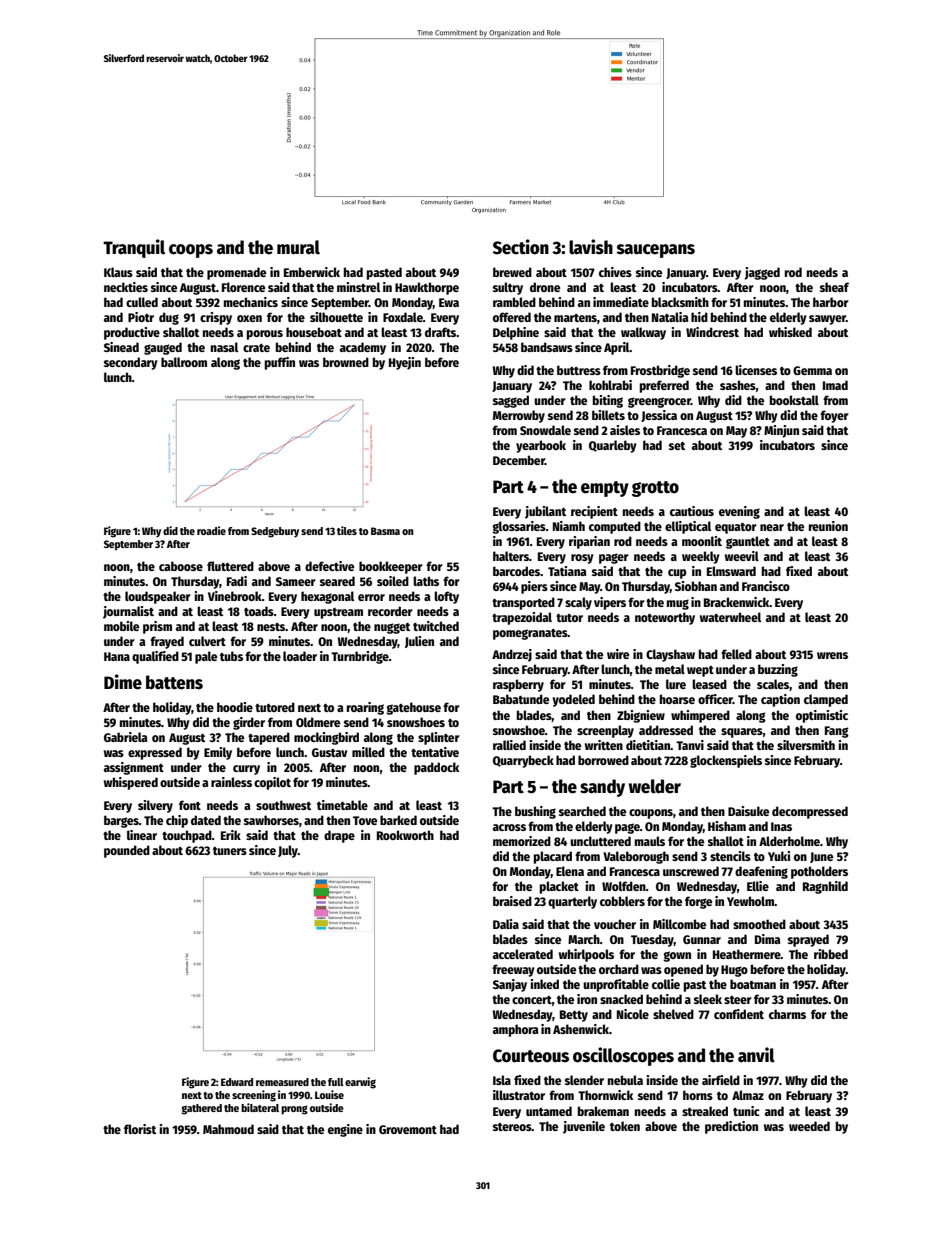 Image resolution: width=952 pixels, height=1233 pixels. Describe the element at coordinates (656, 251) in the image. I see `saucepans` at that location.
